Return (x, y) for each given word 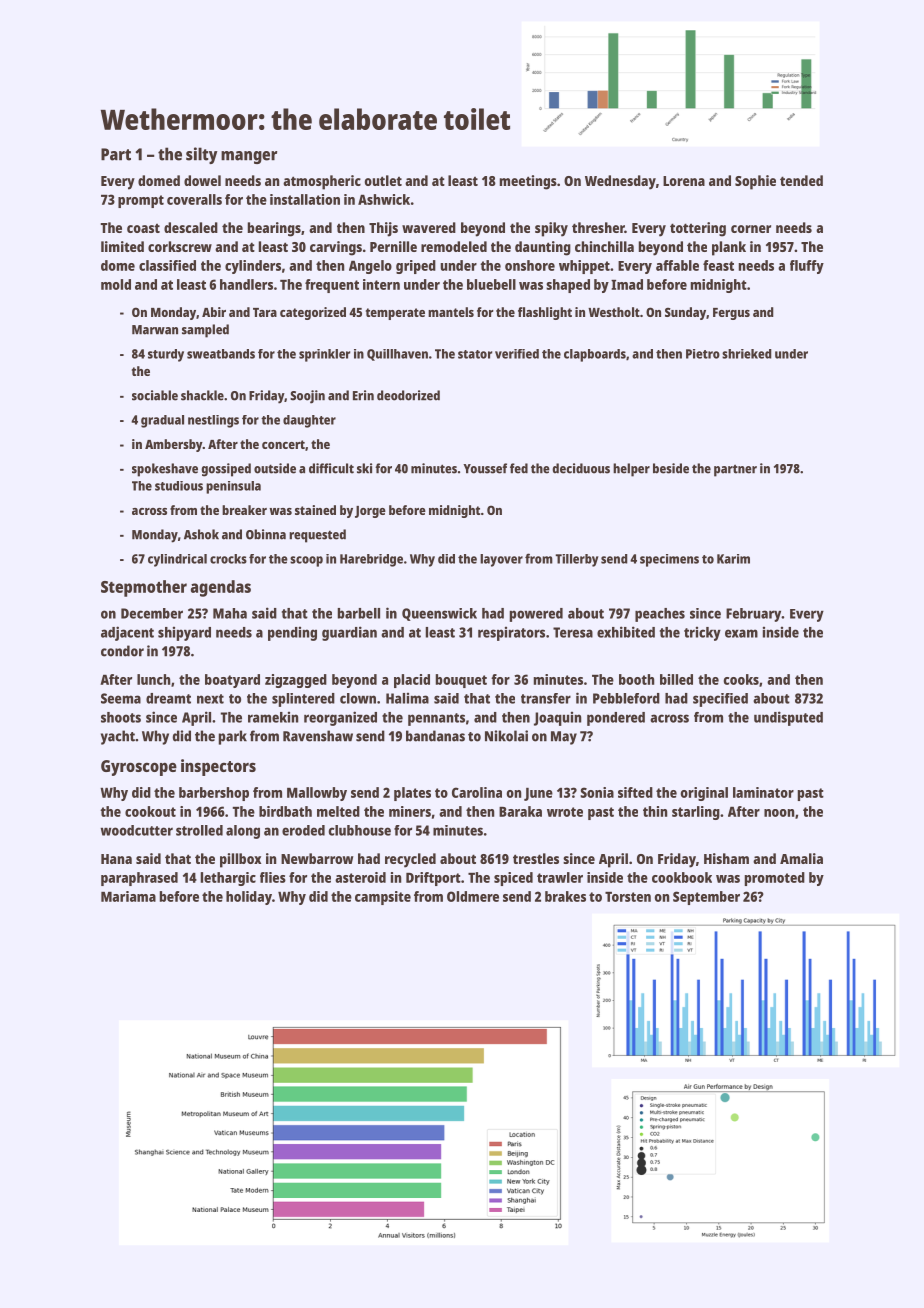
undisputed (788, 718)
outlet (383, 180)
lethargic (228, 879)
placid (412, 681)
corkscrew (180, 246)
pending (292, 633)
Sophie (755, 182)
